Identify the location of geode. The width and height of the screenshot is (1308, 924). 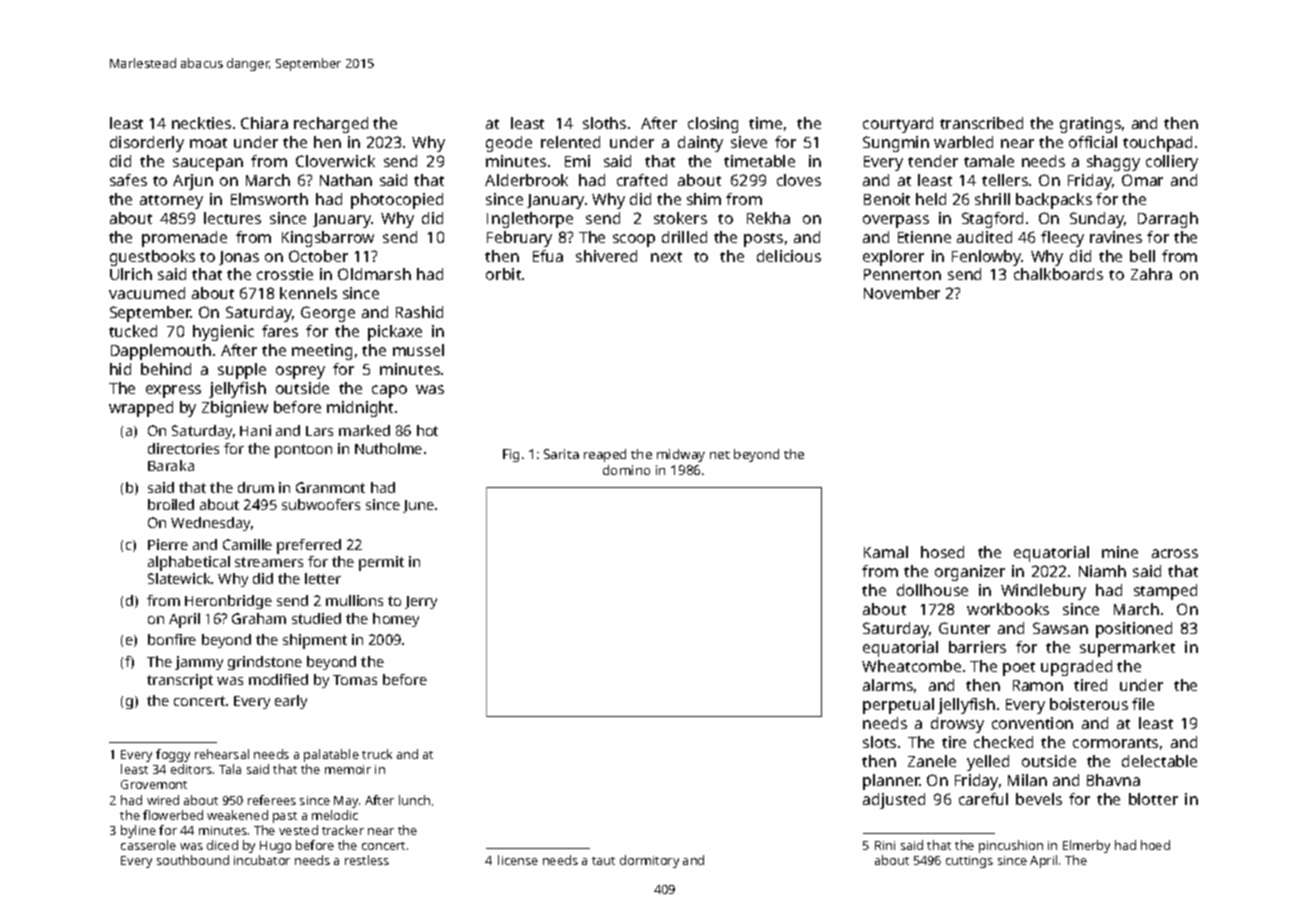
(509, 144).
